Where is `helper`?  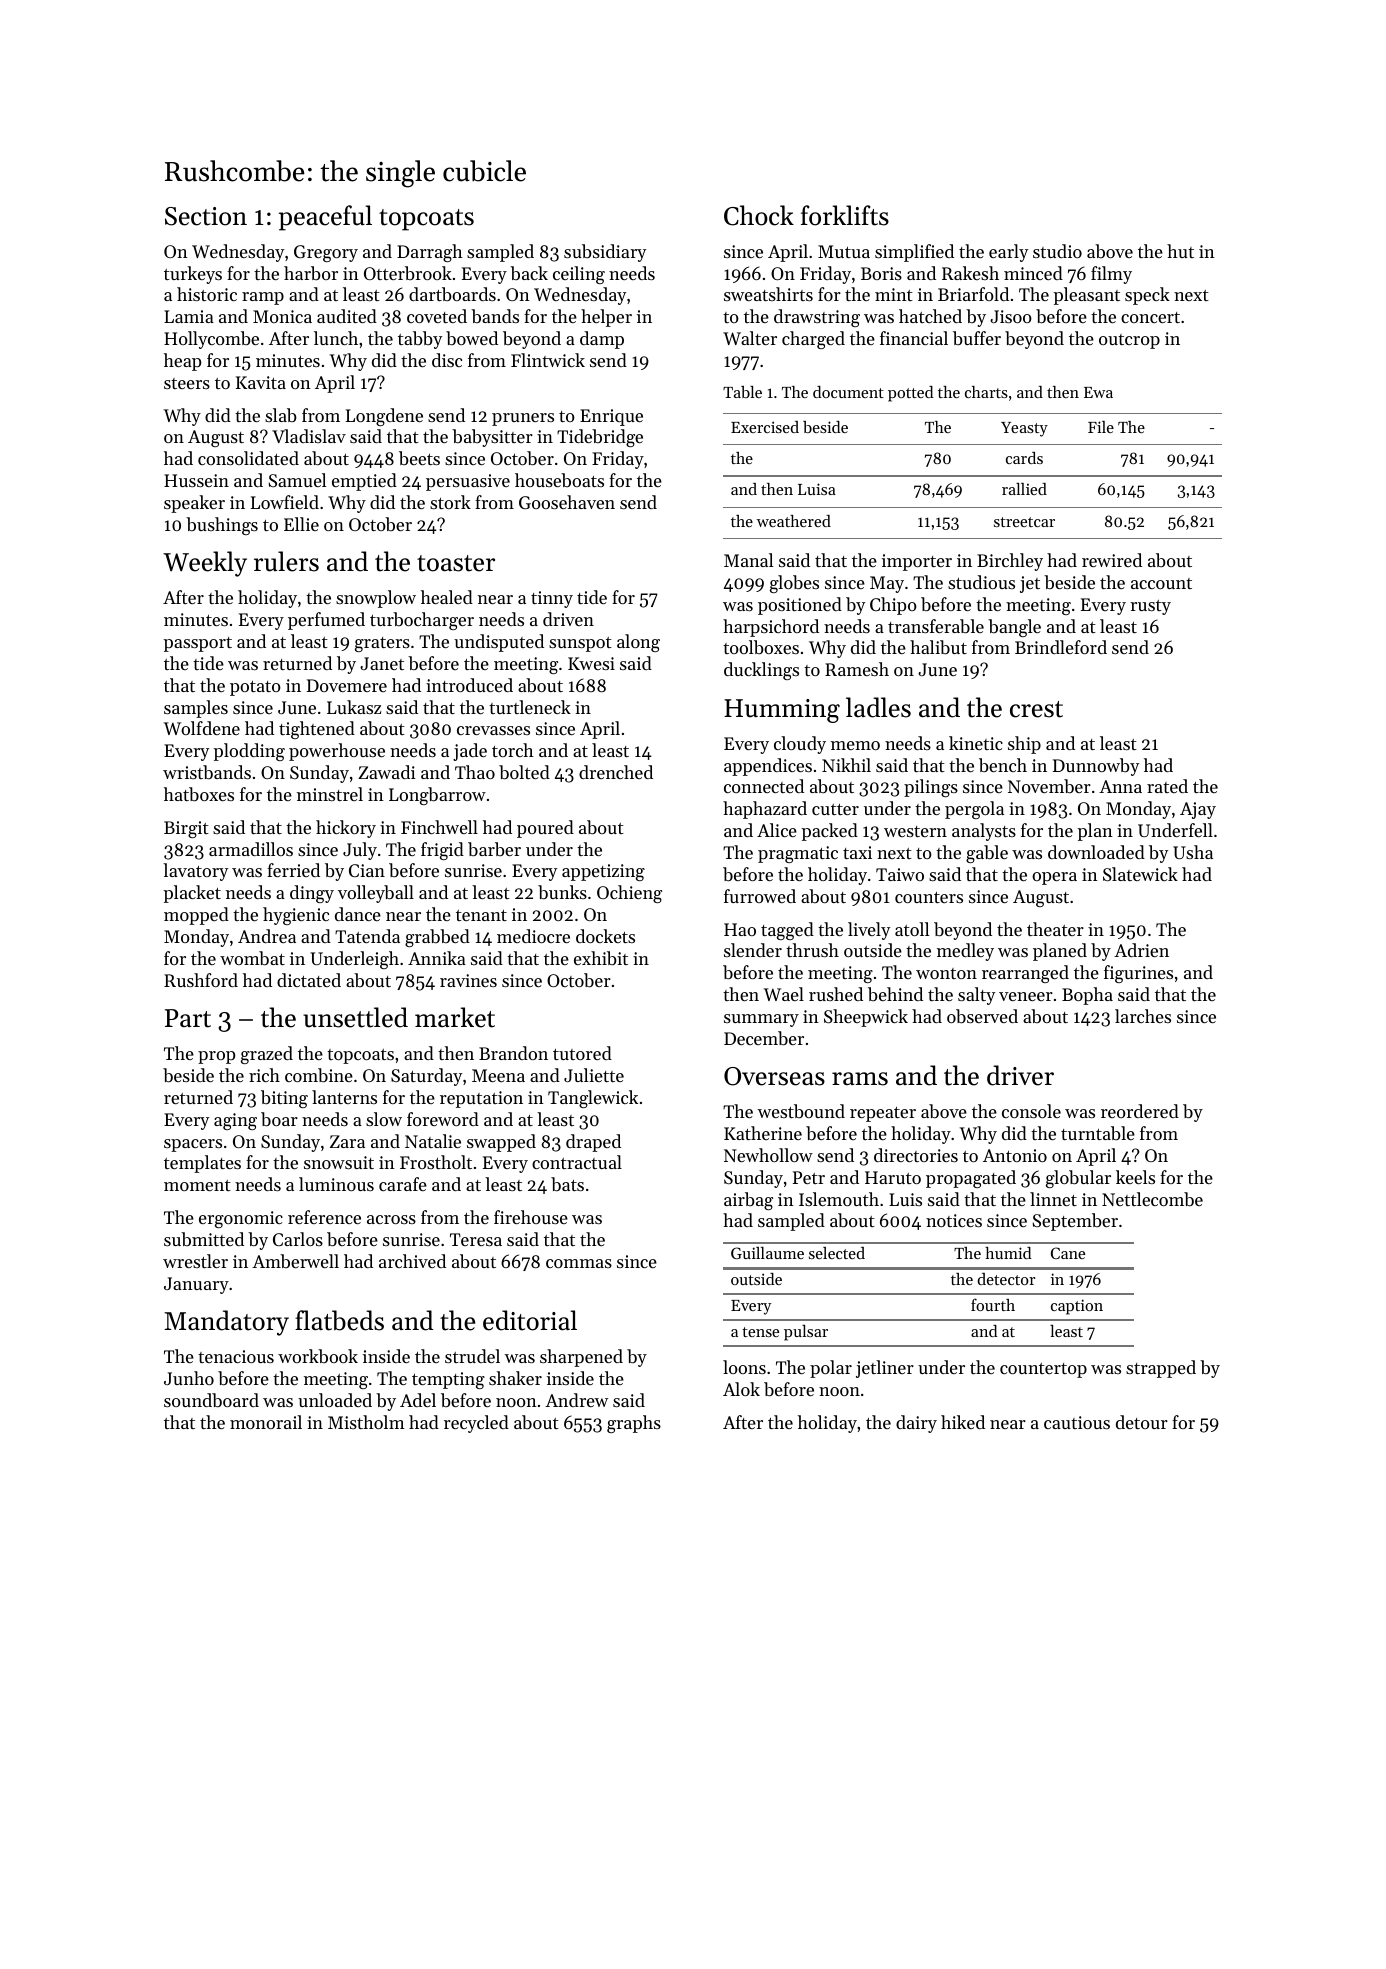 helper is located at coordinates (606, 318).
